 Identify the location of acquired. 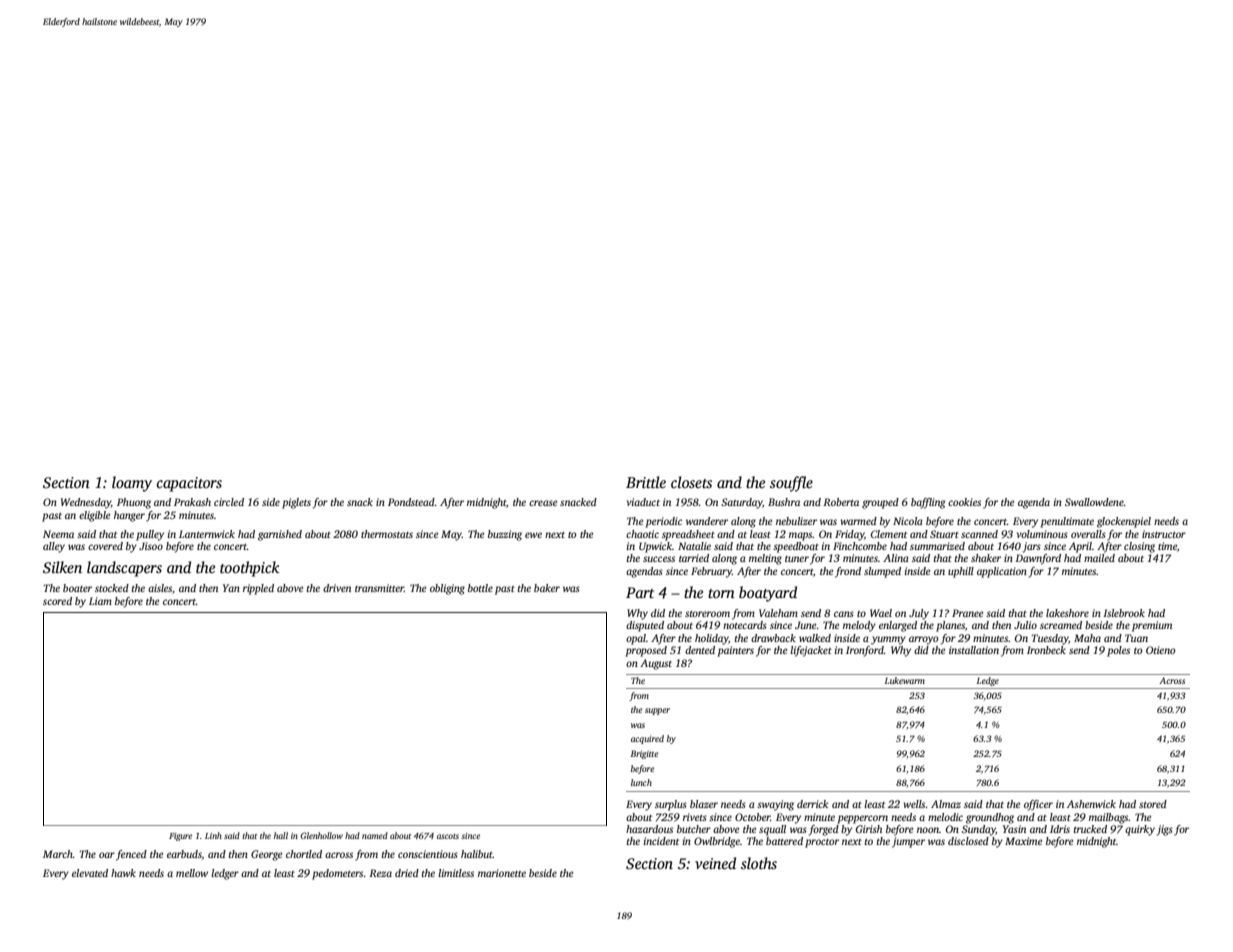
(647, 739).
